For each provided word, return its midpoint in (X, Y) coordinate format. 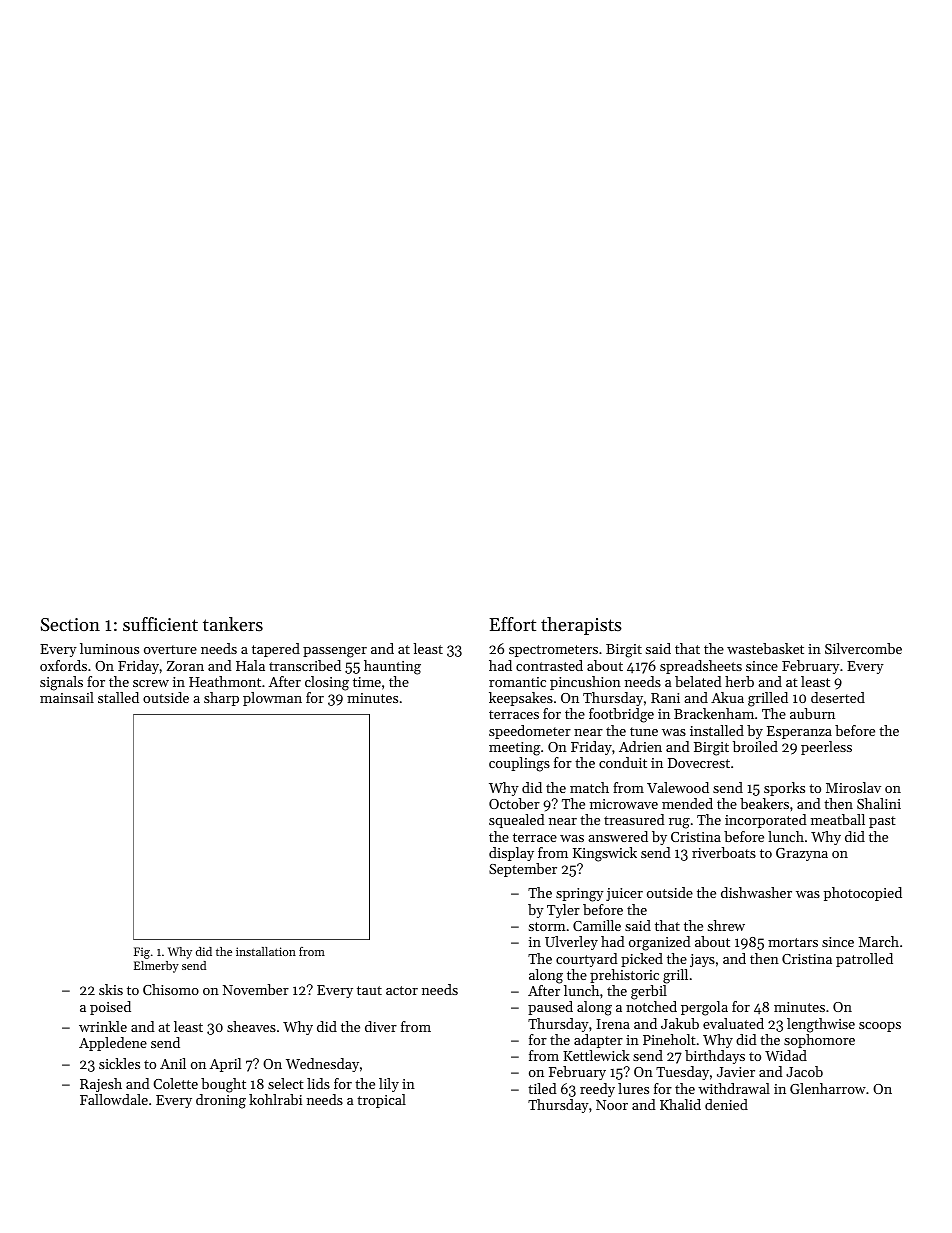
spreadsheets (701, 667)
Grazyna (802, 854)
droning (221, 1101)
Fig (142, 953)
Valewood (678, 787)
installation (266, 951)
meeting (515, 749)
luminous (109, 648)
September (523, 870)
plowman (272, 699)
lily (389, 1085)
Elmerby (156, 967)
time (367, 682)
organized (660, 943)
